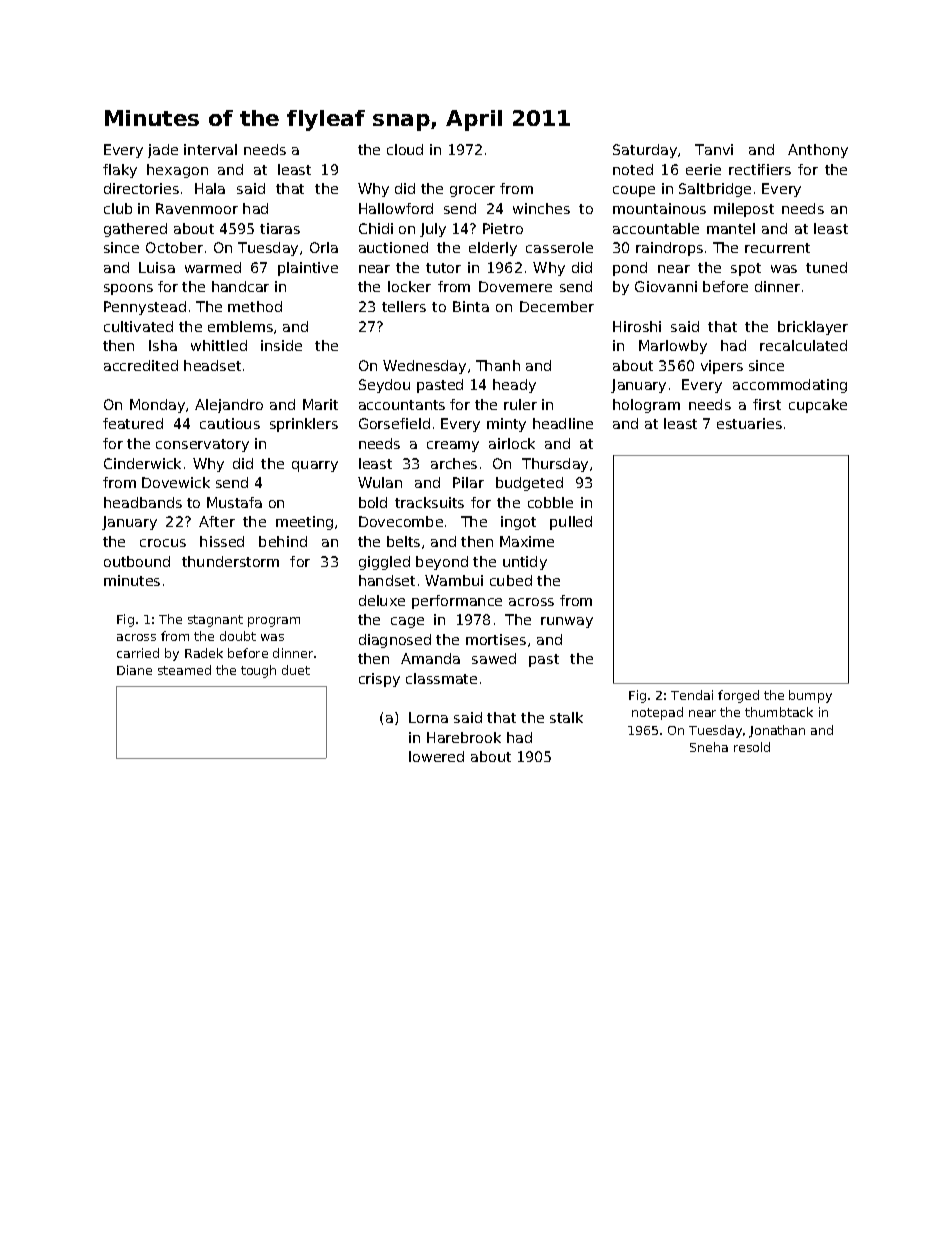 This screenshot has width=952, height=1233. I want to click on runway, so click(567, 622).
